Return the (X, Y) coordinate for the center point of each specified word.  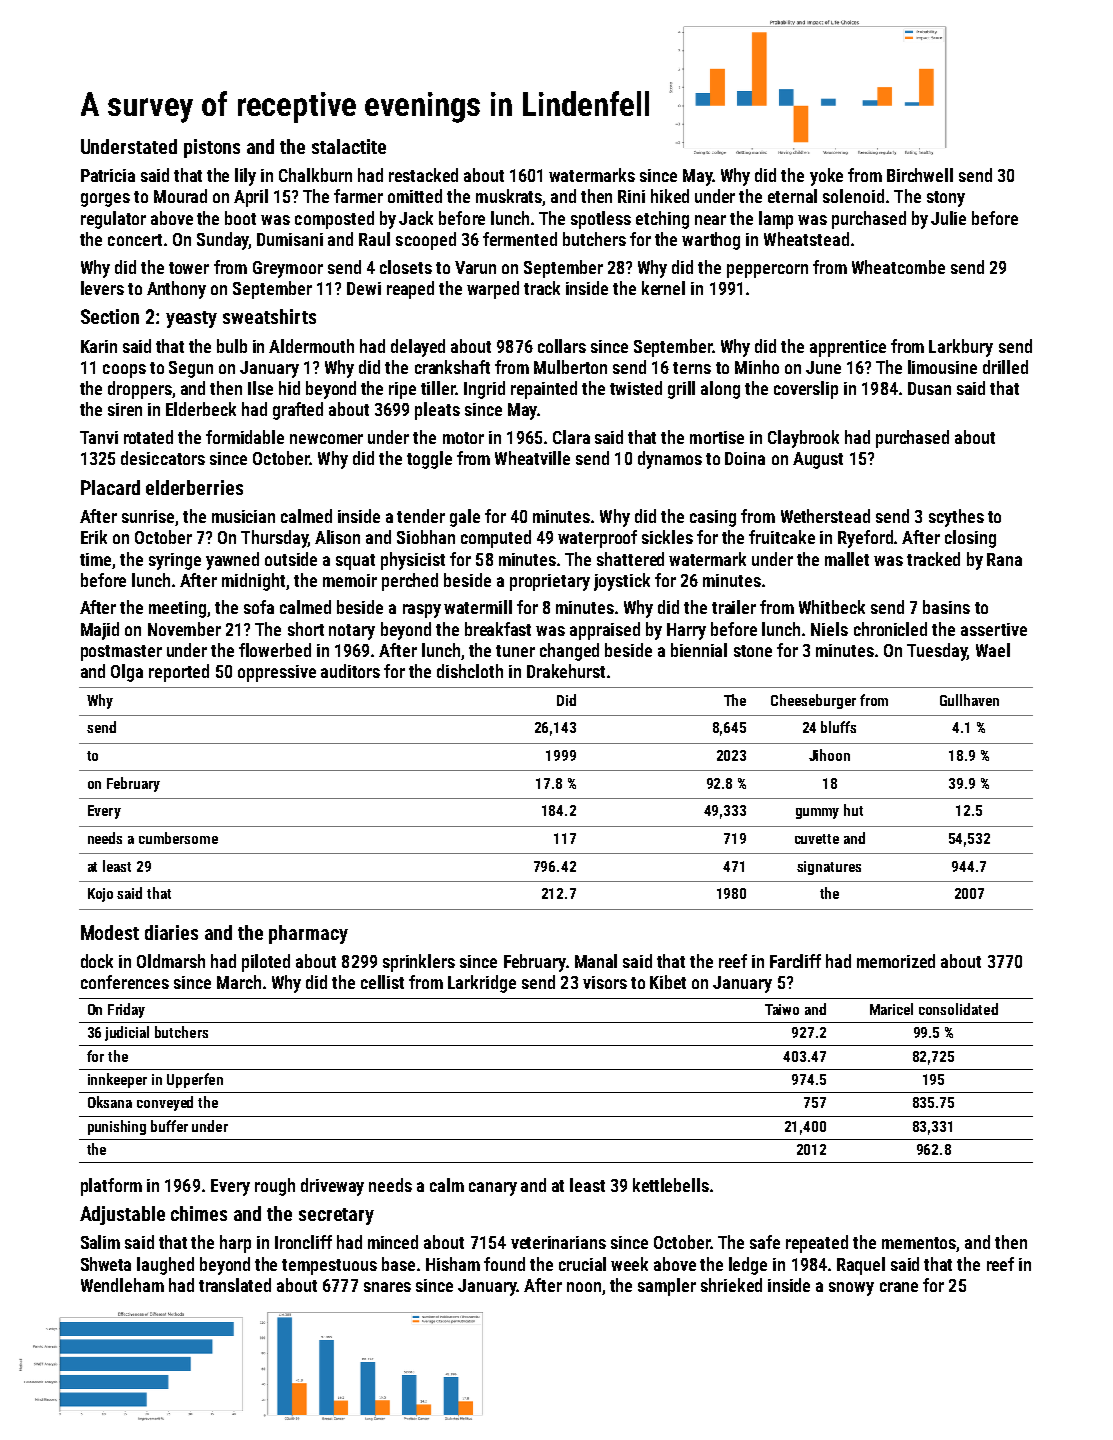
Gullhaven (969, 700)
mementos (919, 1243)
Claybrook (803, 439)
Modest (110, 932)
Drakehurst (566, 671)
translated (235, 1285)
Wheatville (532, 458)
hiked (670, 196)
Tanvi (99, 437)
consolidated (958, 1009)
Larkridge (482, 984)
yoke (826, 177)
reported (179, 673)
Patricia (108, 175)
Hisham (453, 1264)
